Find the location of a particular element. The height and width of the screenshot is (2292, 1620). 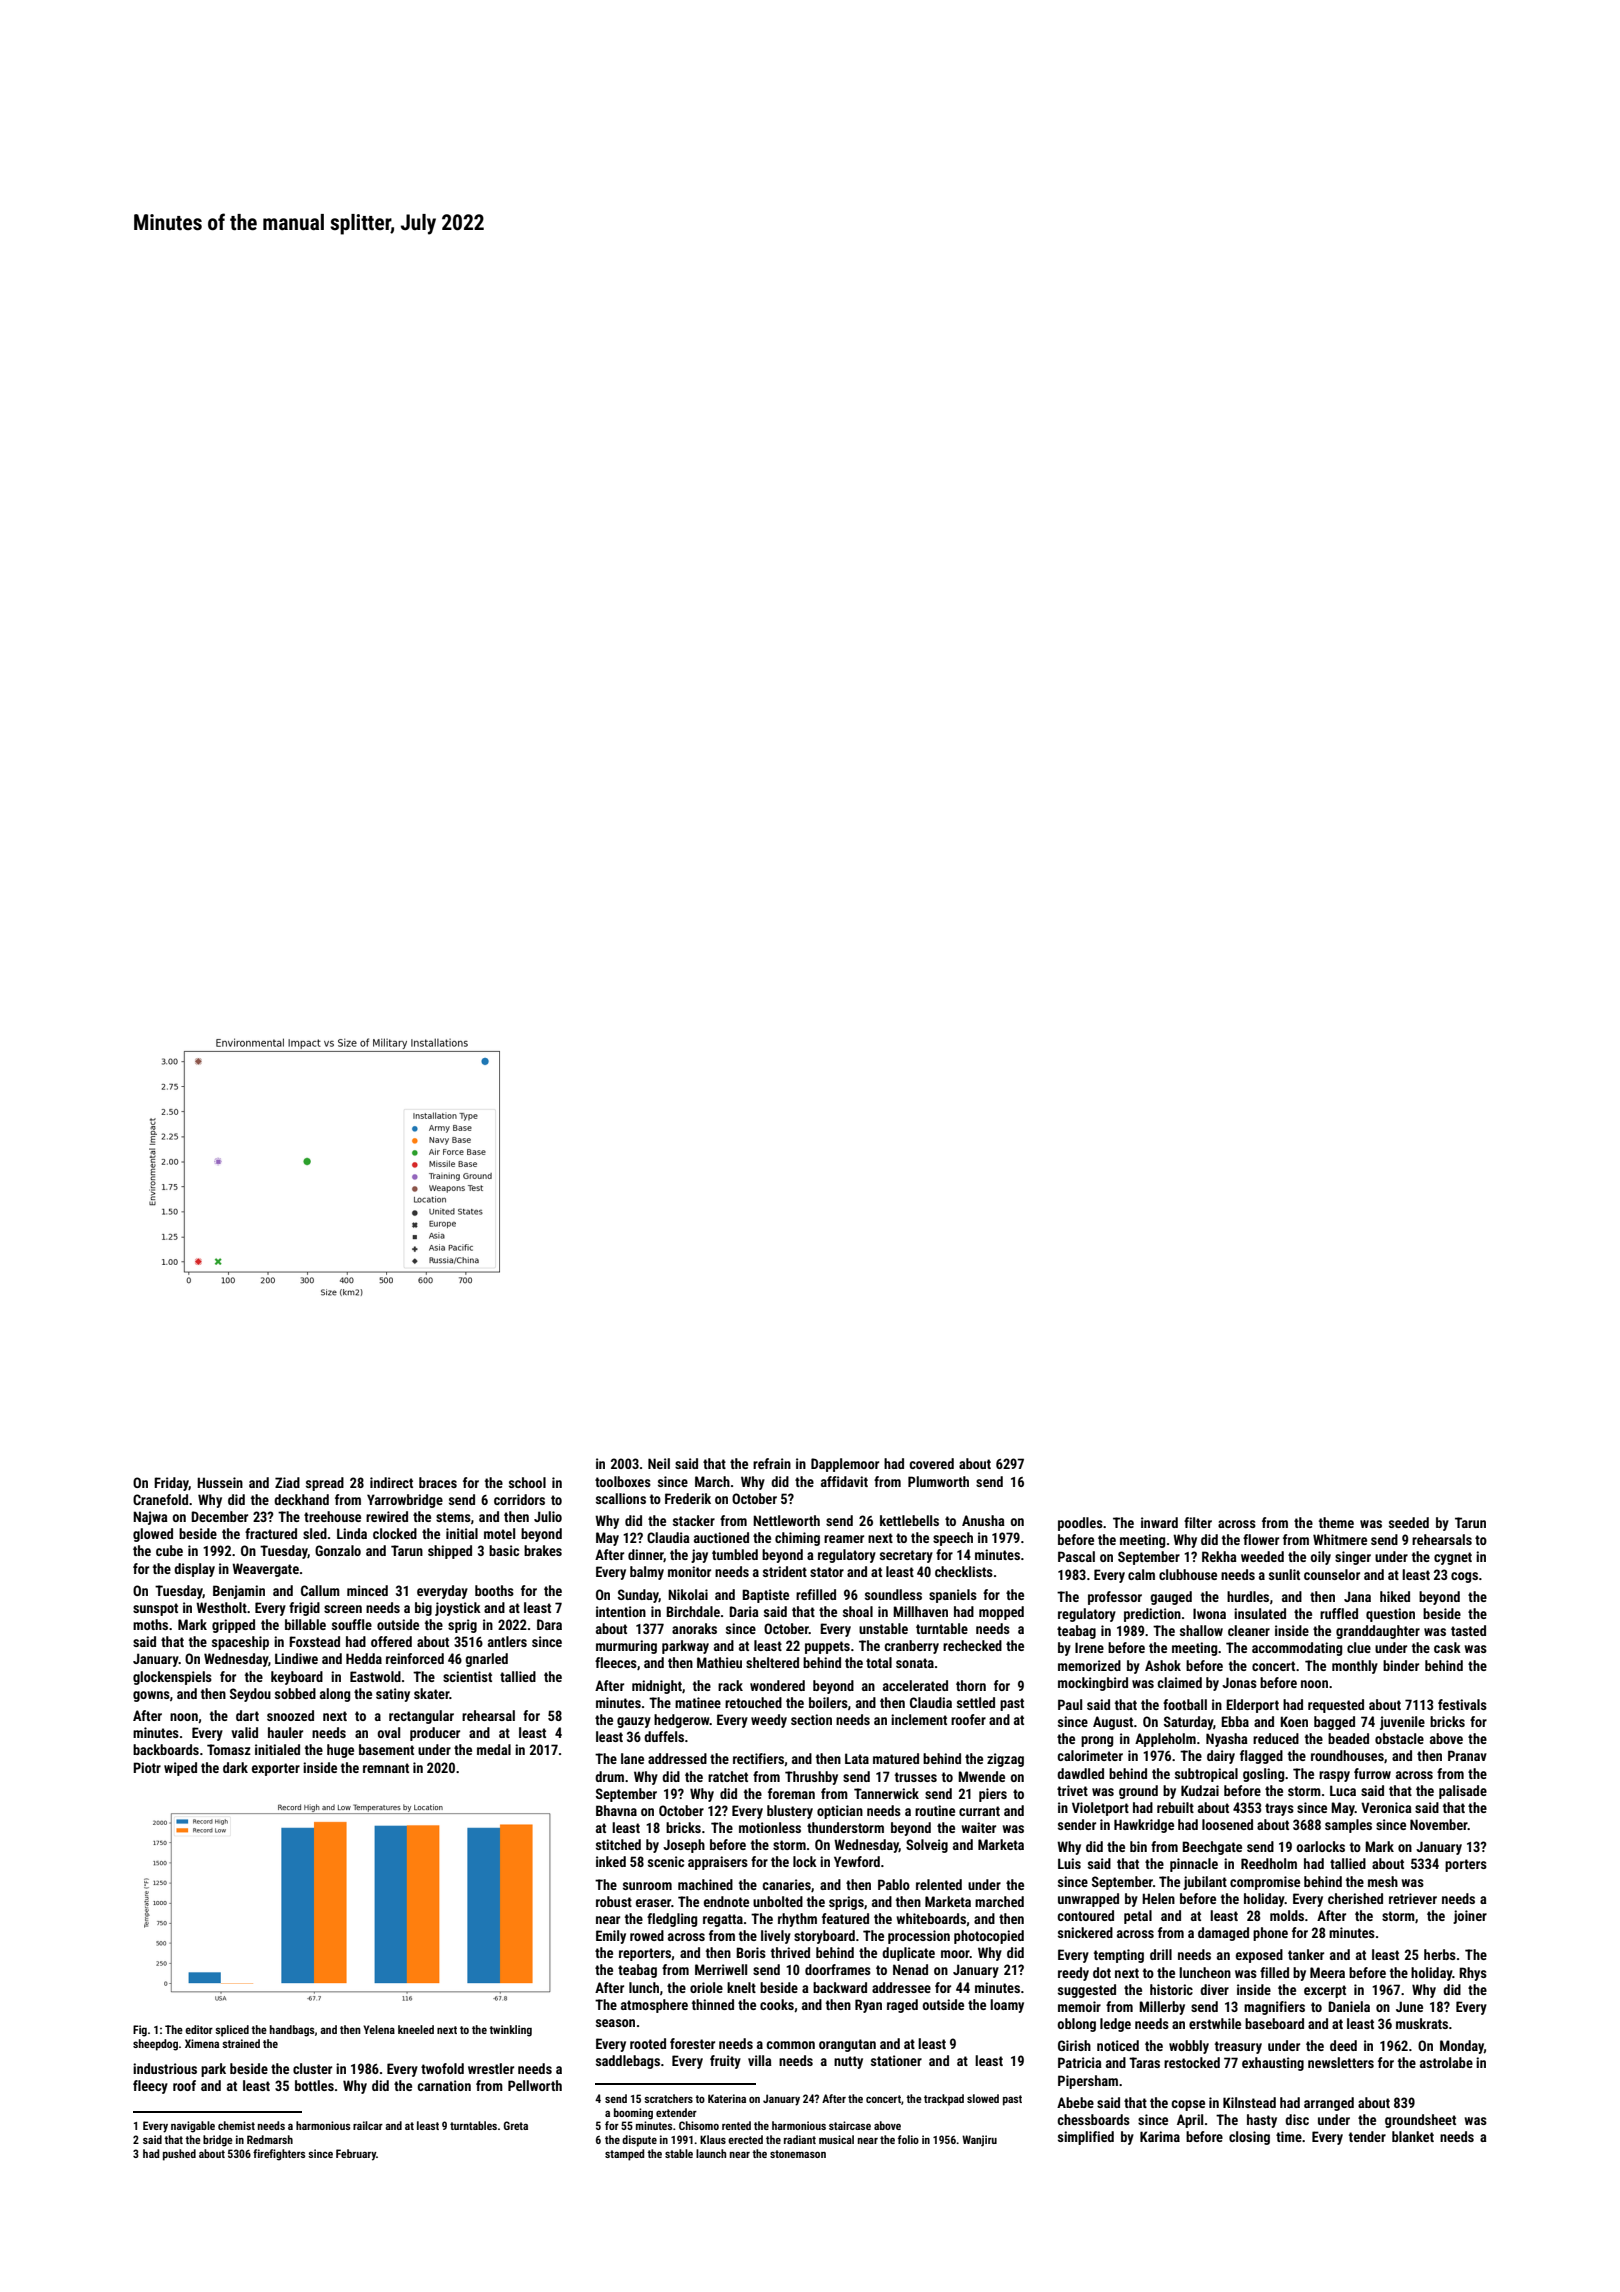

palisade is located at coordinates (1463, 1792).
